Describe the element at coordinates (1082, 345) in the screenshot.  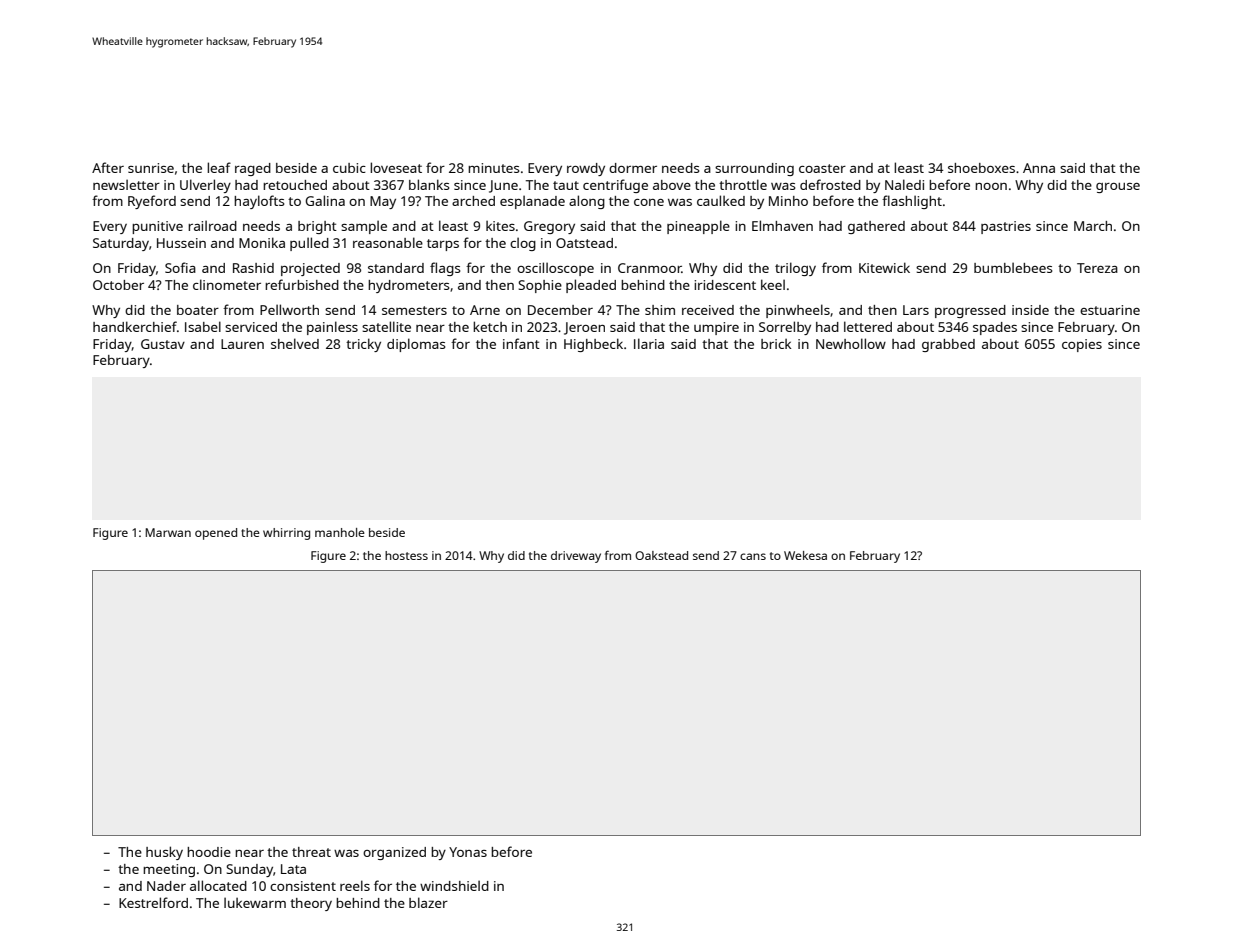
I see `copies` at that location.
